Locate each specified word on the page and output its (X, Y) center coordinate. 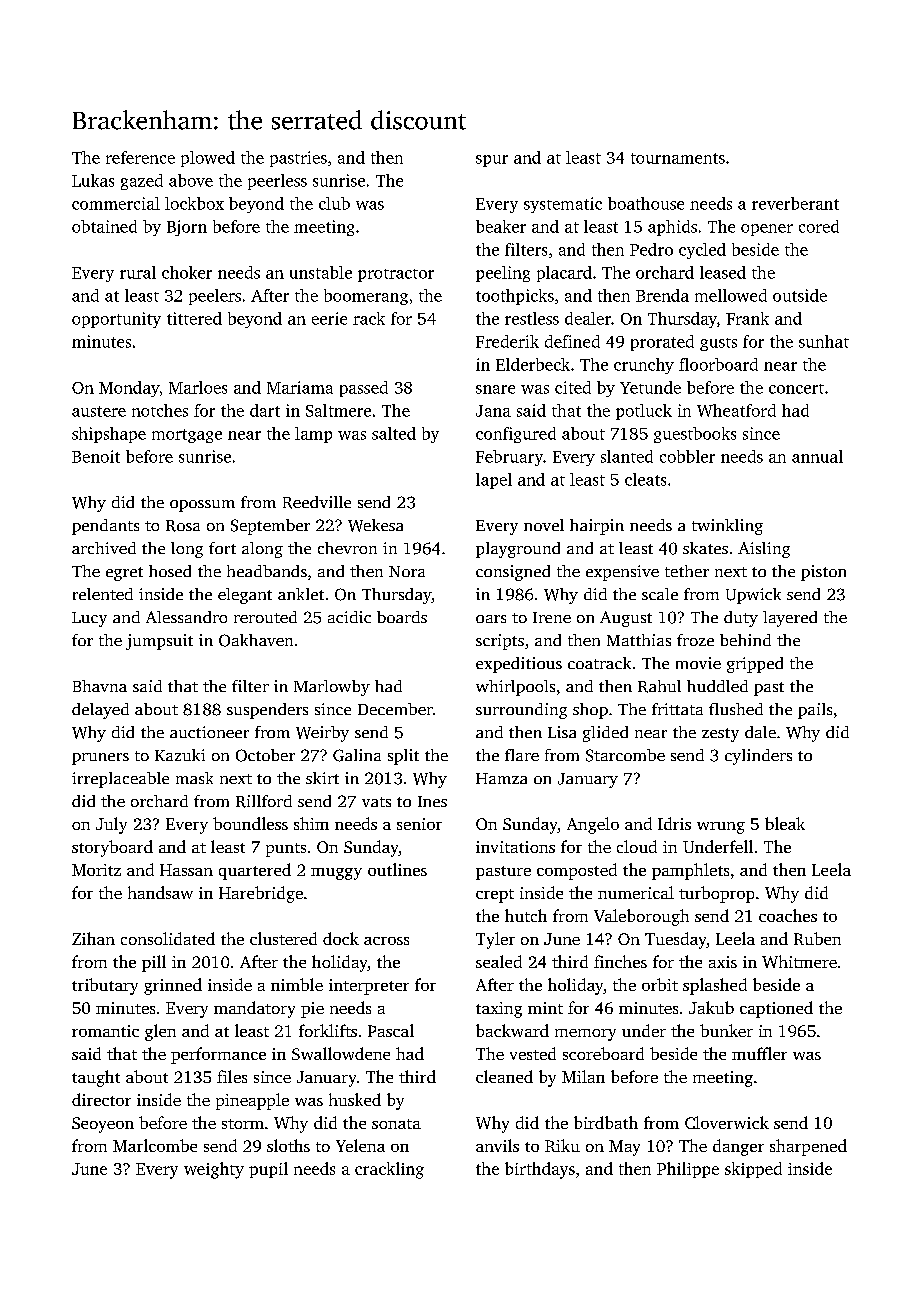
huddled (717, 686)
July (111, 825)
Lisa (562, 732)
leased (723, 272)
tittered (194, 318)
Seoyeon (103, 1125)
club (334, 203)
